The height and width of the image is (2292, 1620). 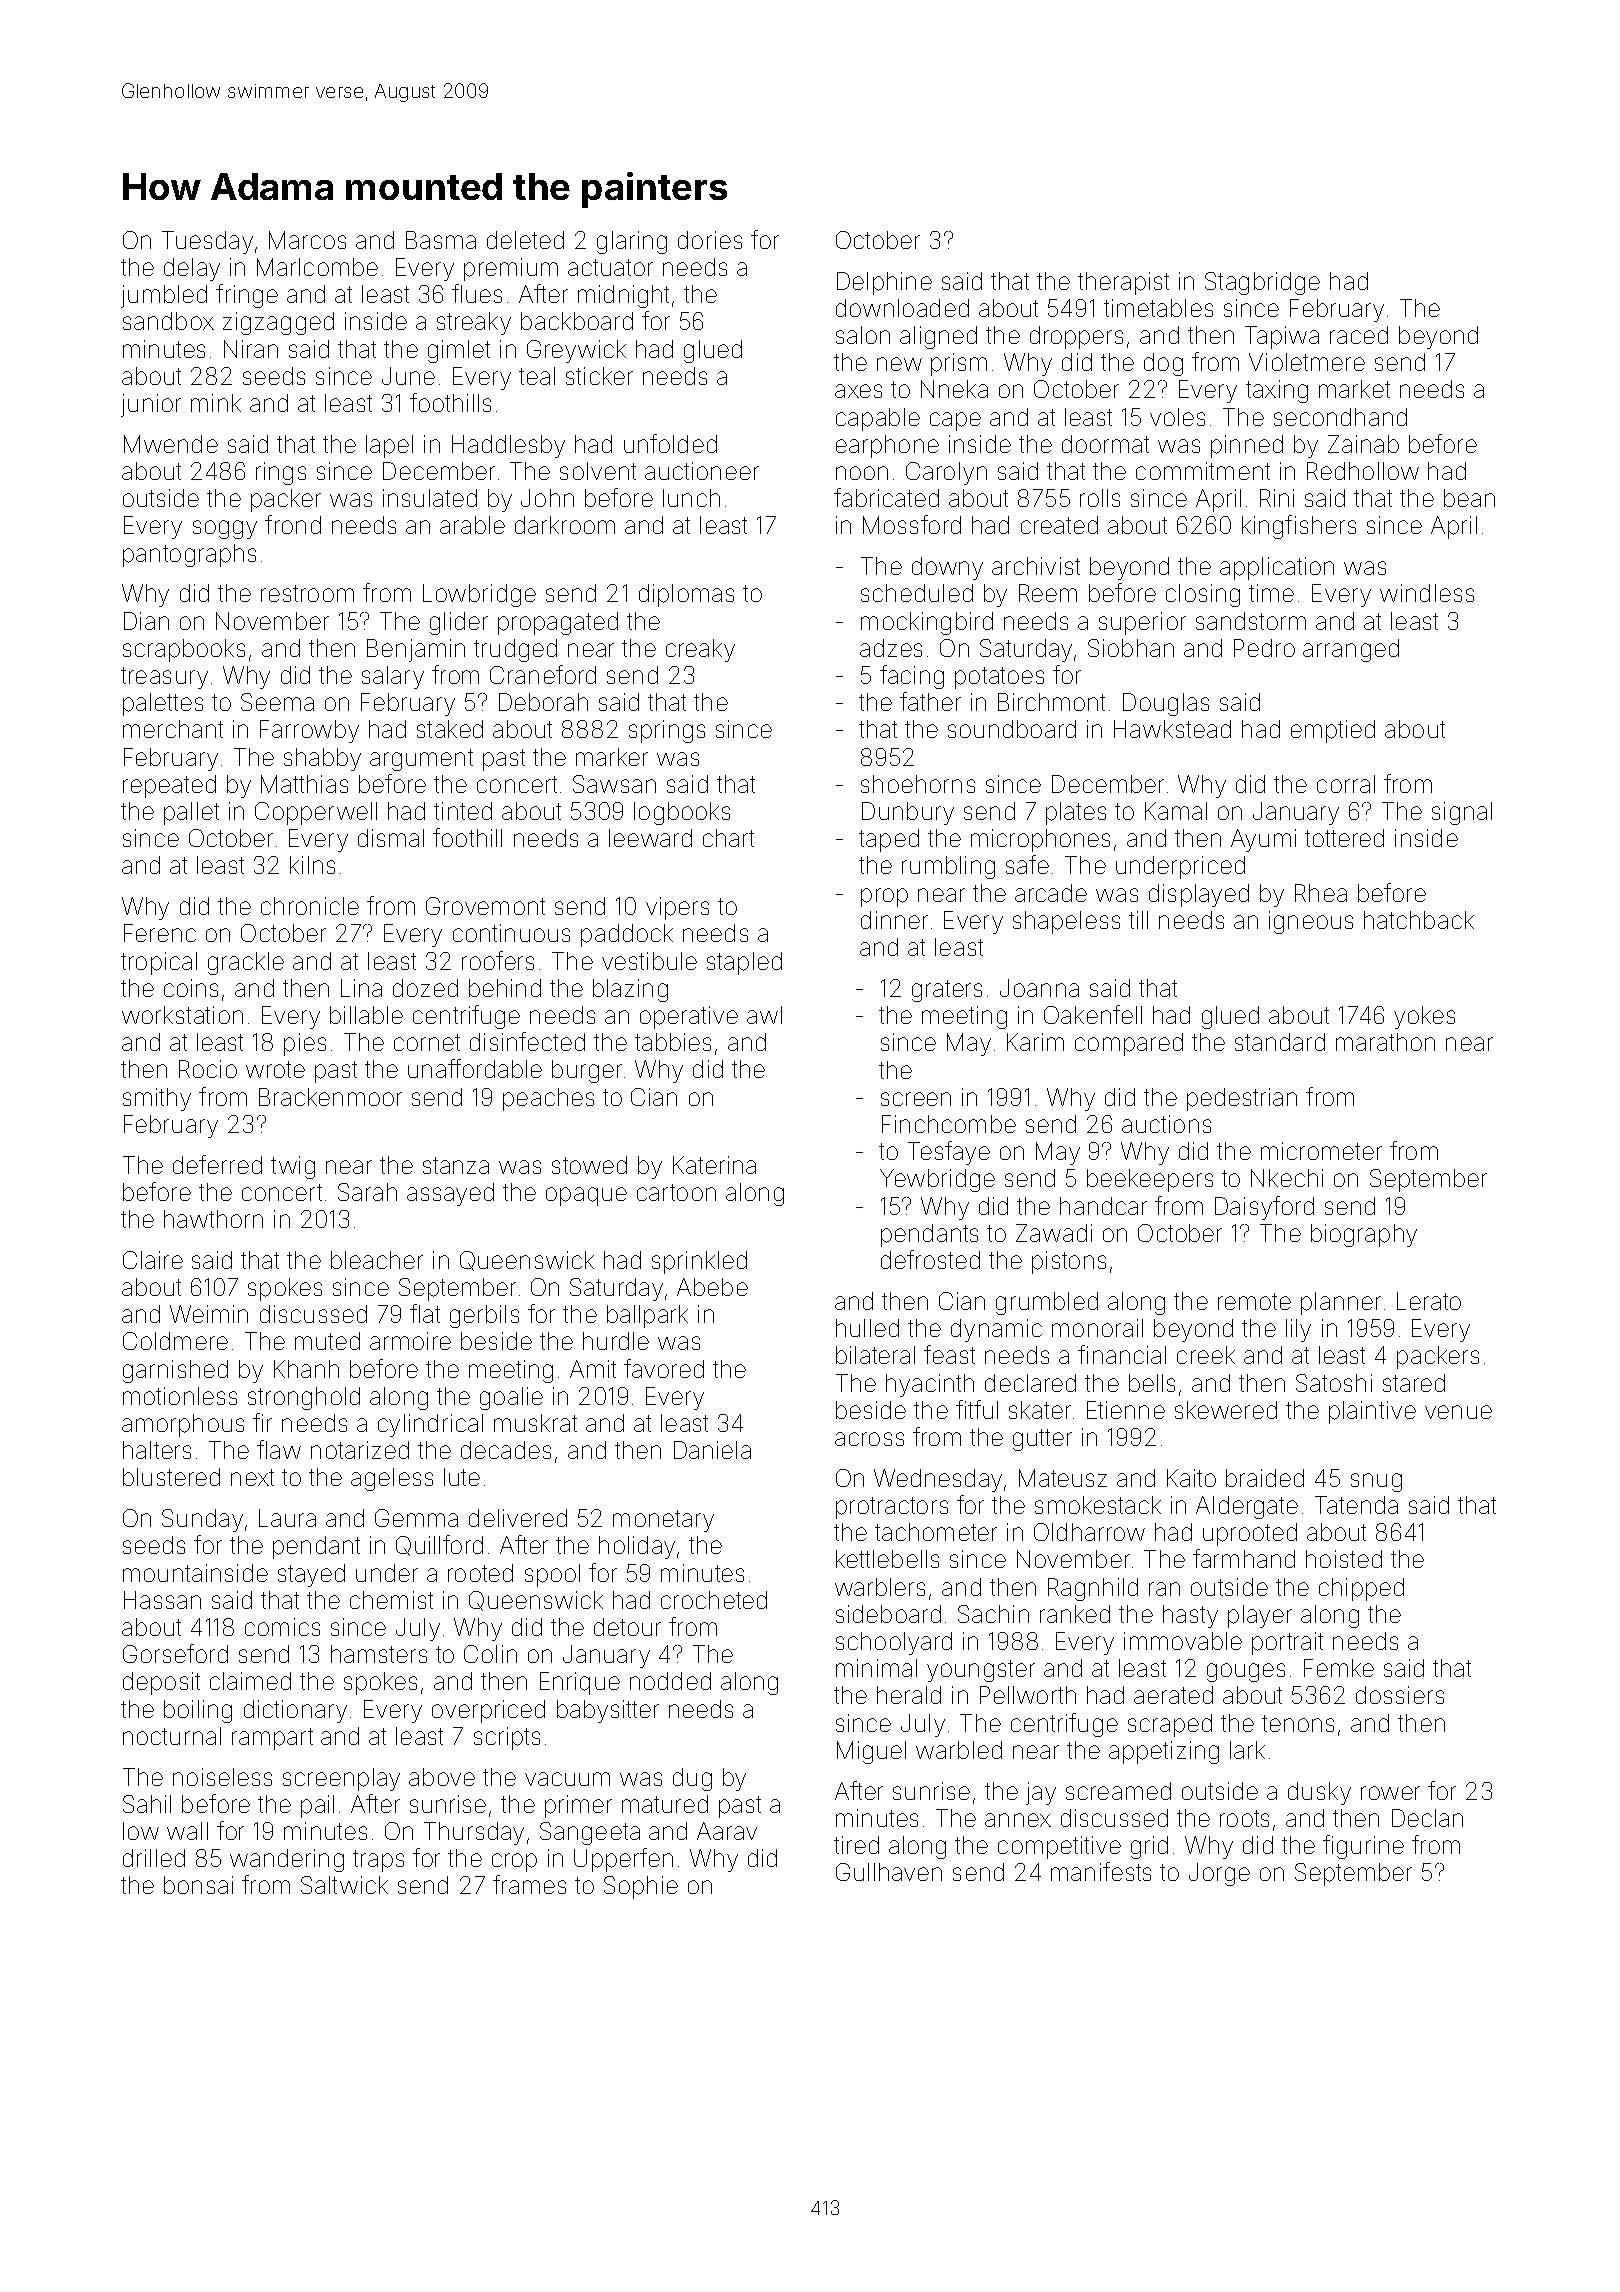 What do you see at coordinates (1262, 283) in the image?
I see `Stagbridge` at bounding box center [1262, 283].
